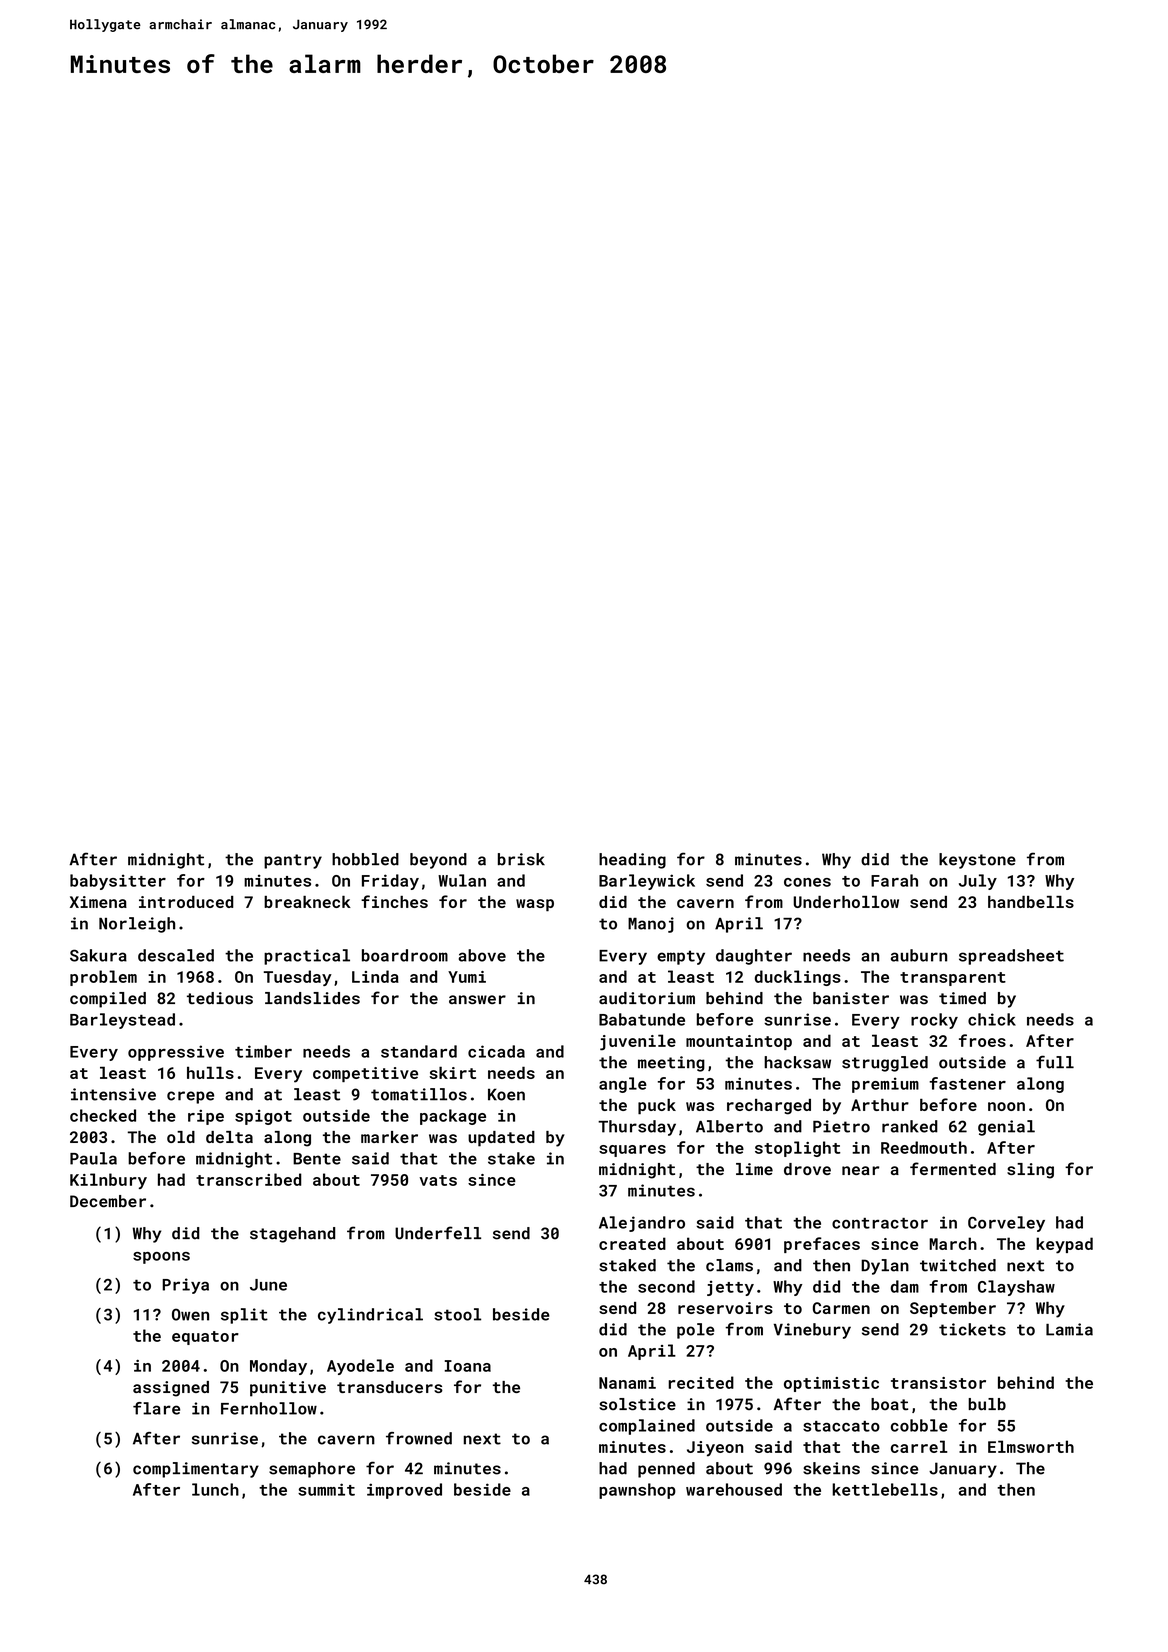 The width and height of the document is (1168, 1652). What do you see at coordinates (1006, 1106) in the document?
I see `noon` at bounding box center [1006, 1106].
